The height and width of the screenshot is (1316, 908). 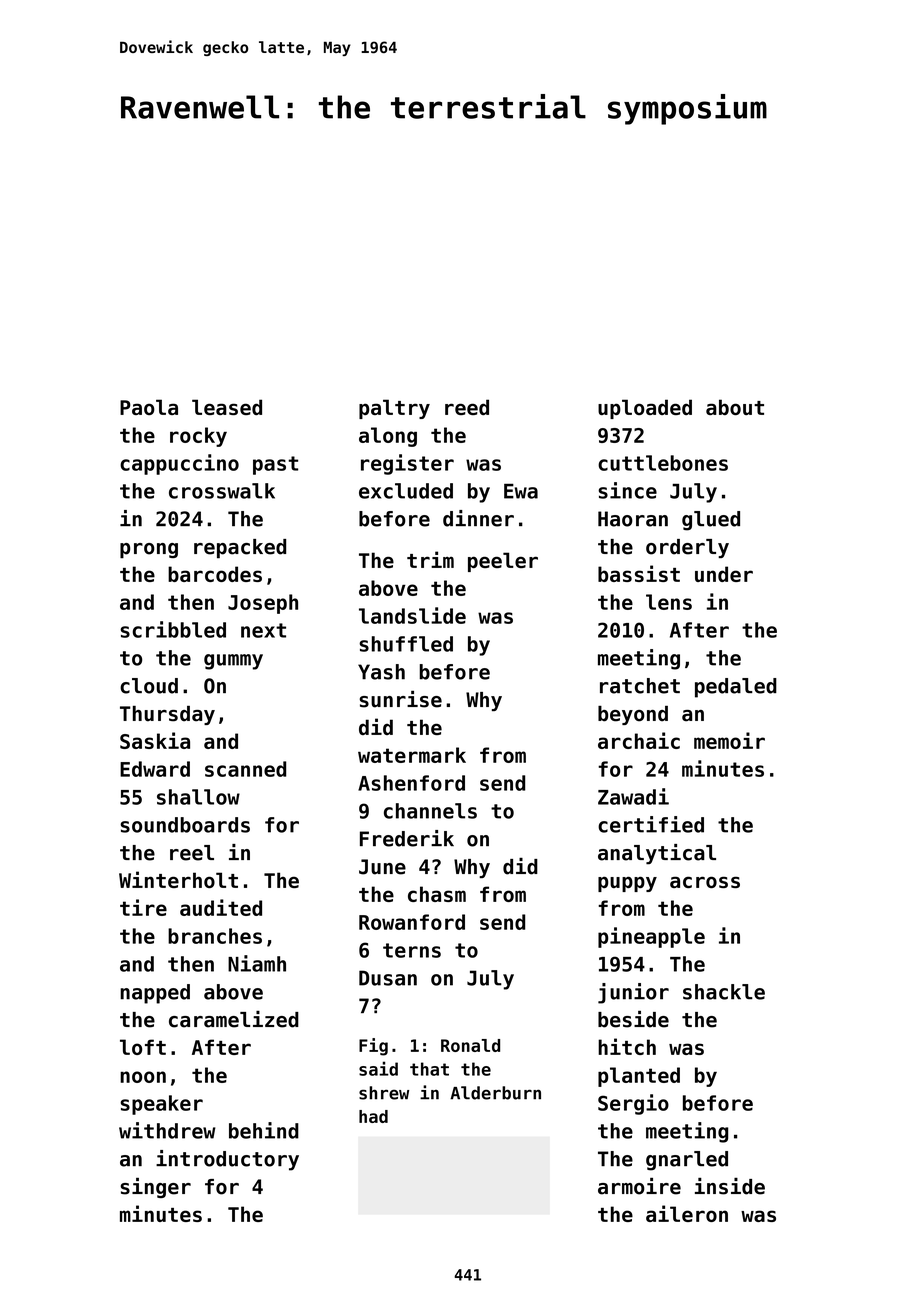 What do you see at coordinates (639, 740) in the screenshot?
I see `archaic` at bounding box center [639, 740].
